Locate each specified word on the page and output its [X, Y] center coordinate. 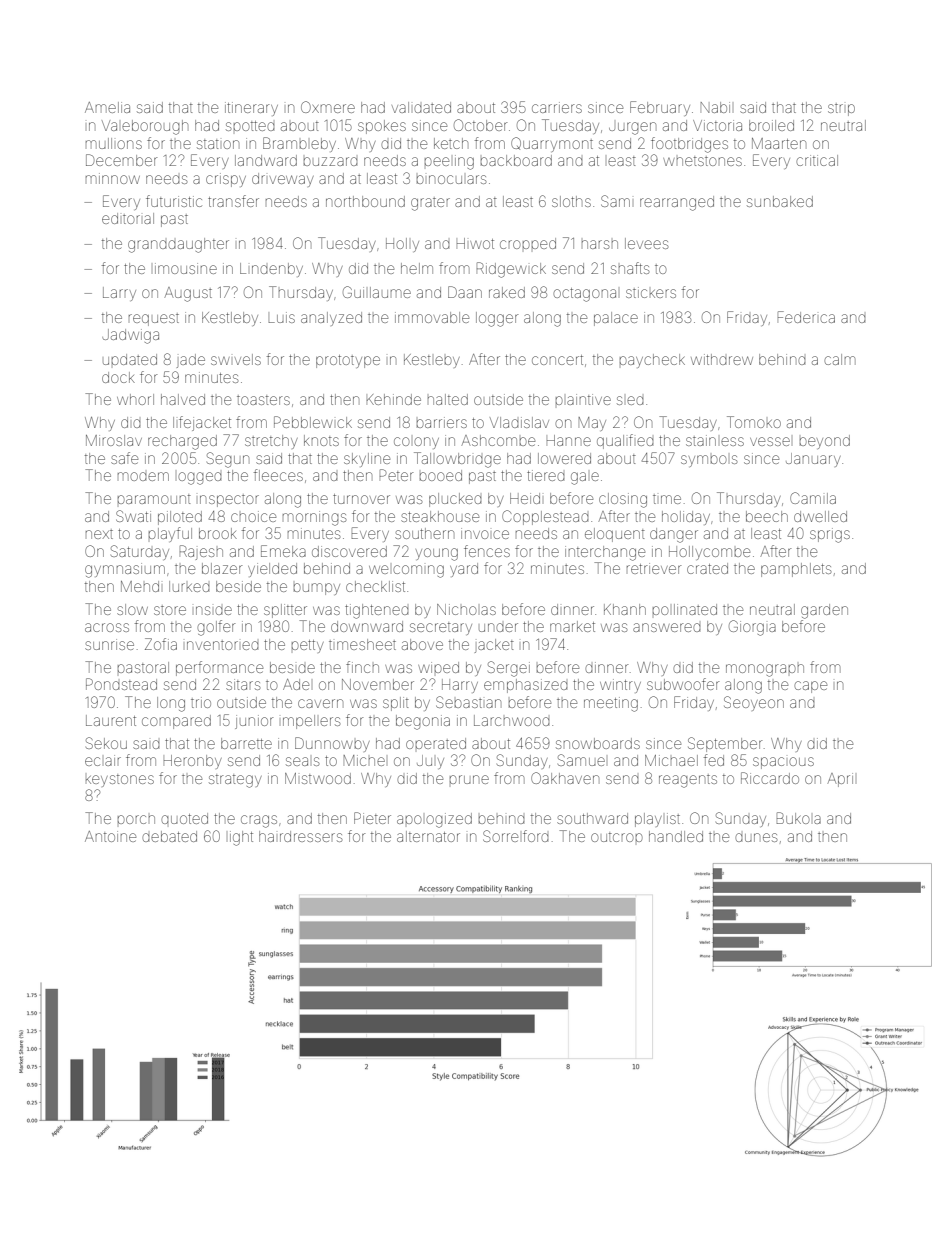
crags [259, 821]
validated [421, 107]
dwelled [820, 516]
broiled [771, 125]
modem [143, 476]
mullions [114, 143]
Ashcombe [498, 440]
